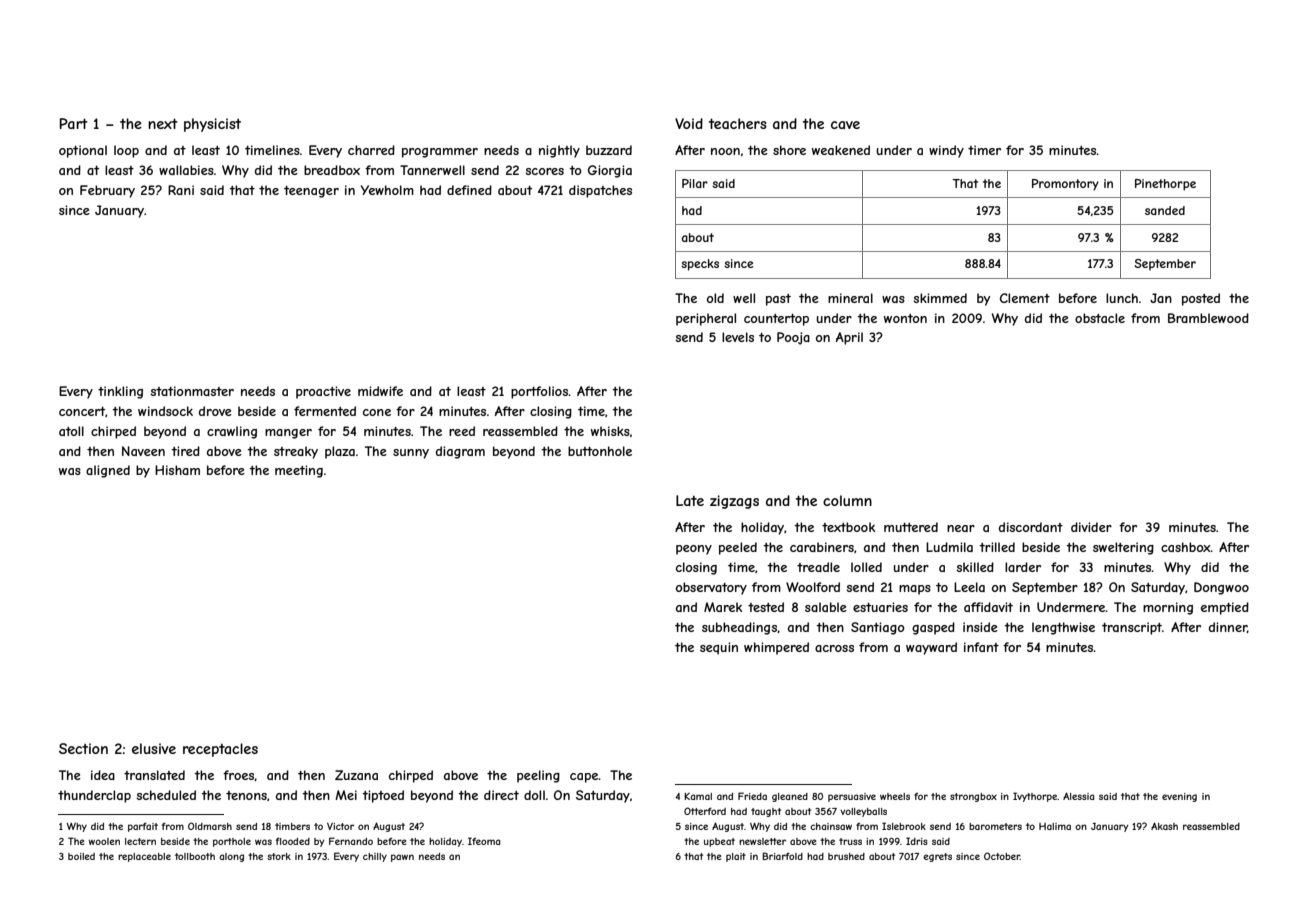 Image resolution: width=1308 pixels, height=924 pixels. Describe the element at coordinates (1091, 527) in the page. I see `divider` at that location.
